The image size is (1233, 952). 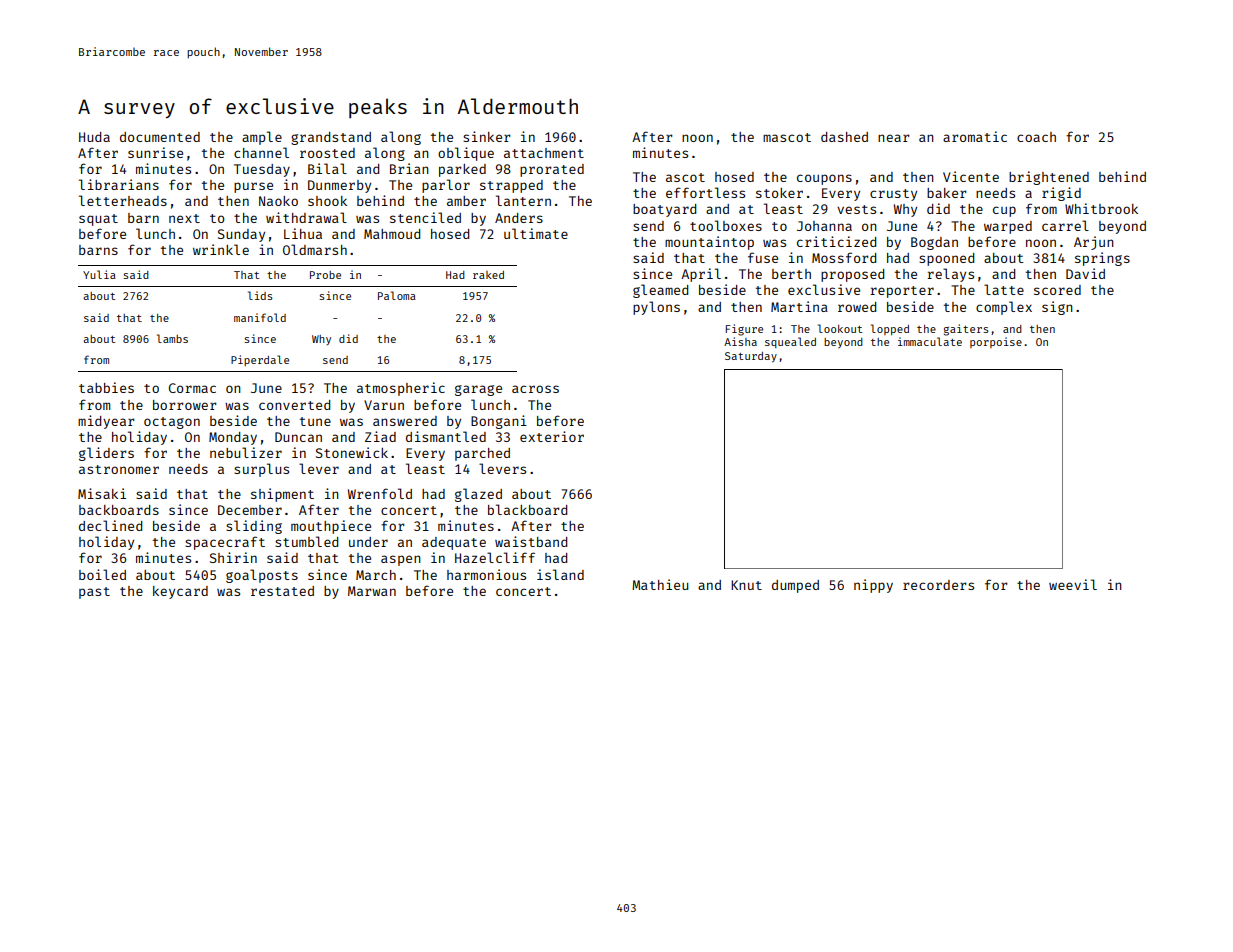 What do you see at coordinates (1073, 584) in the screenshot?
I see `weevil` at bounding box center [1073, 584].
